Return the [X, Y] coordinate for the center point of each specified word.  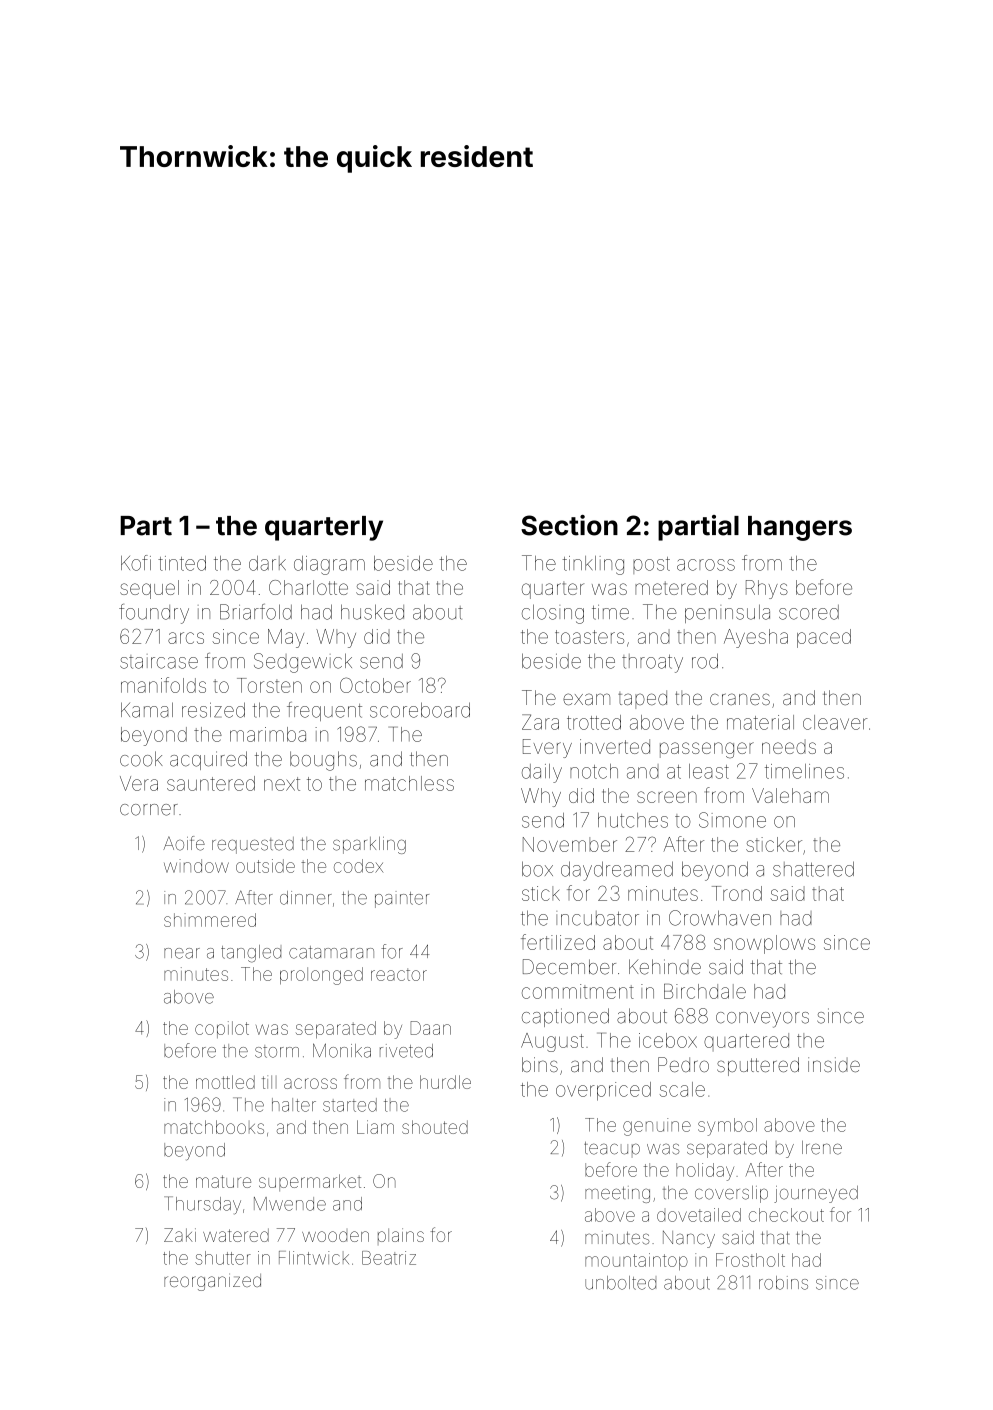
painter [402, 899]
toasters [589, 637]
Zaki [180, 1235]
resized [213, 710]
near [182, 953]
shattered [813, 869]
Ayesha [756, 638]
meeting [617, 1194]
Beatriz [389, 1258]
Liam [375, 1127]
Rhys [767, 589]
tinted [182, 563]
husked [372, 612]
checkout [786, 1215]
